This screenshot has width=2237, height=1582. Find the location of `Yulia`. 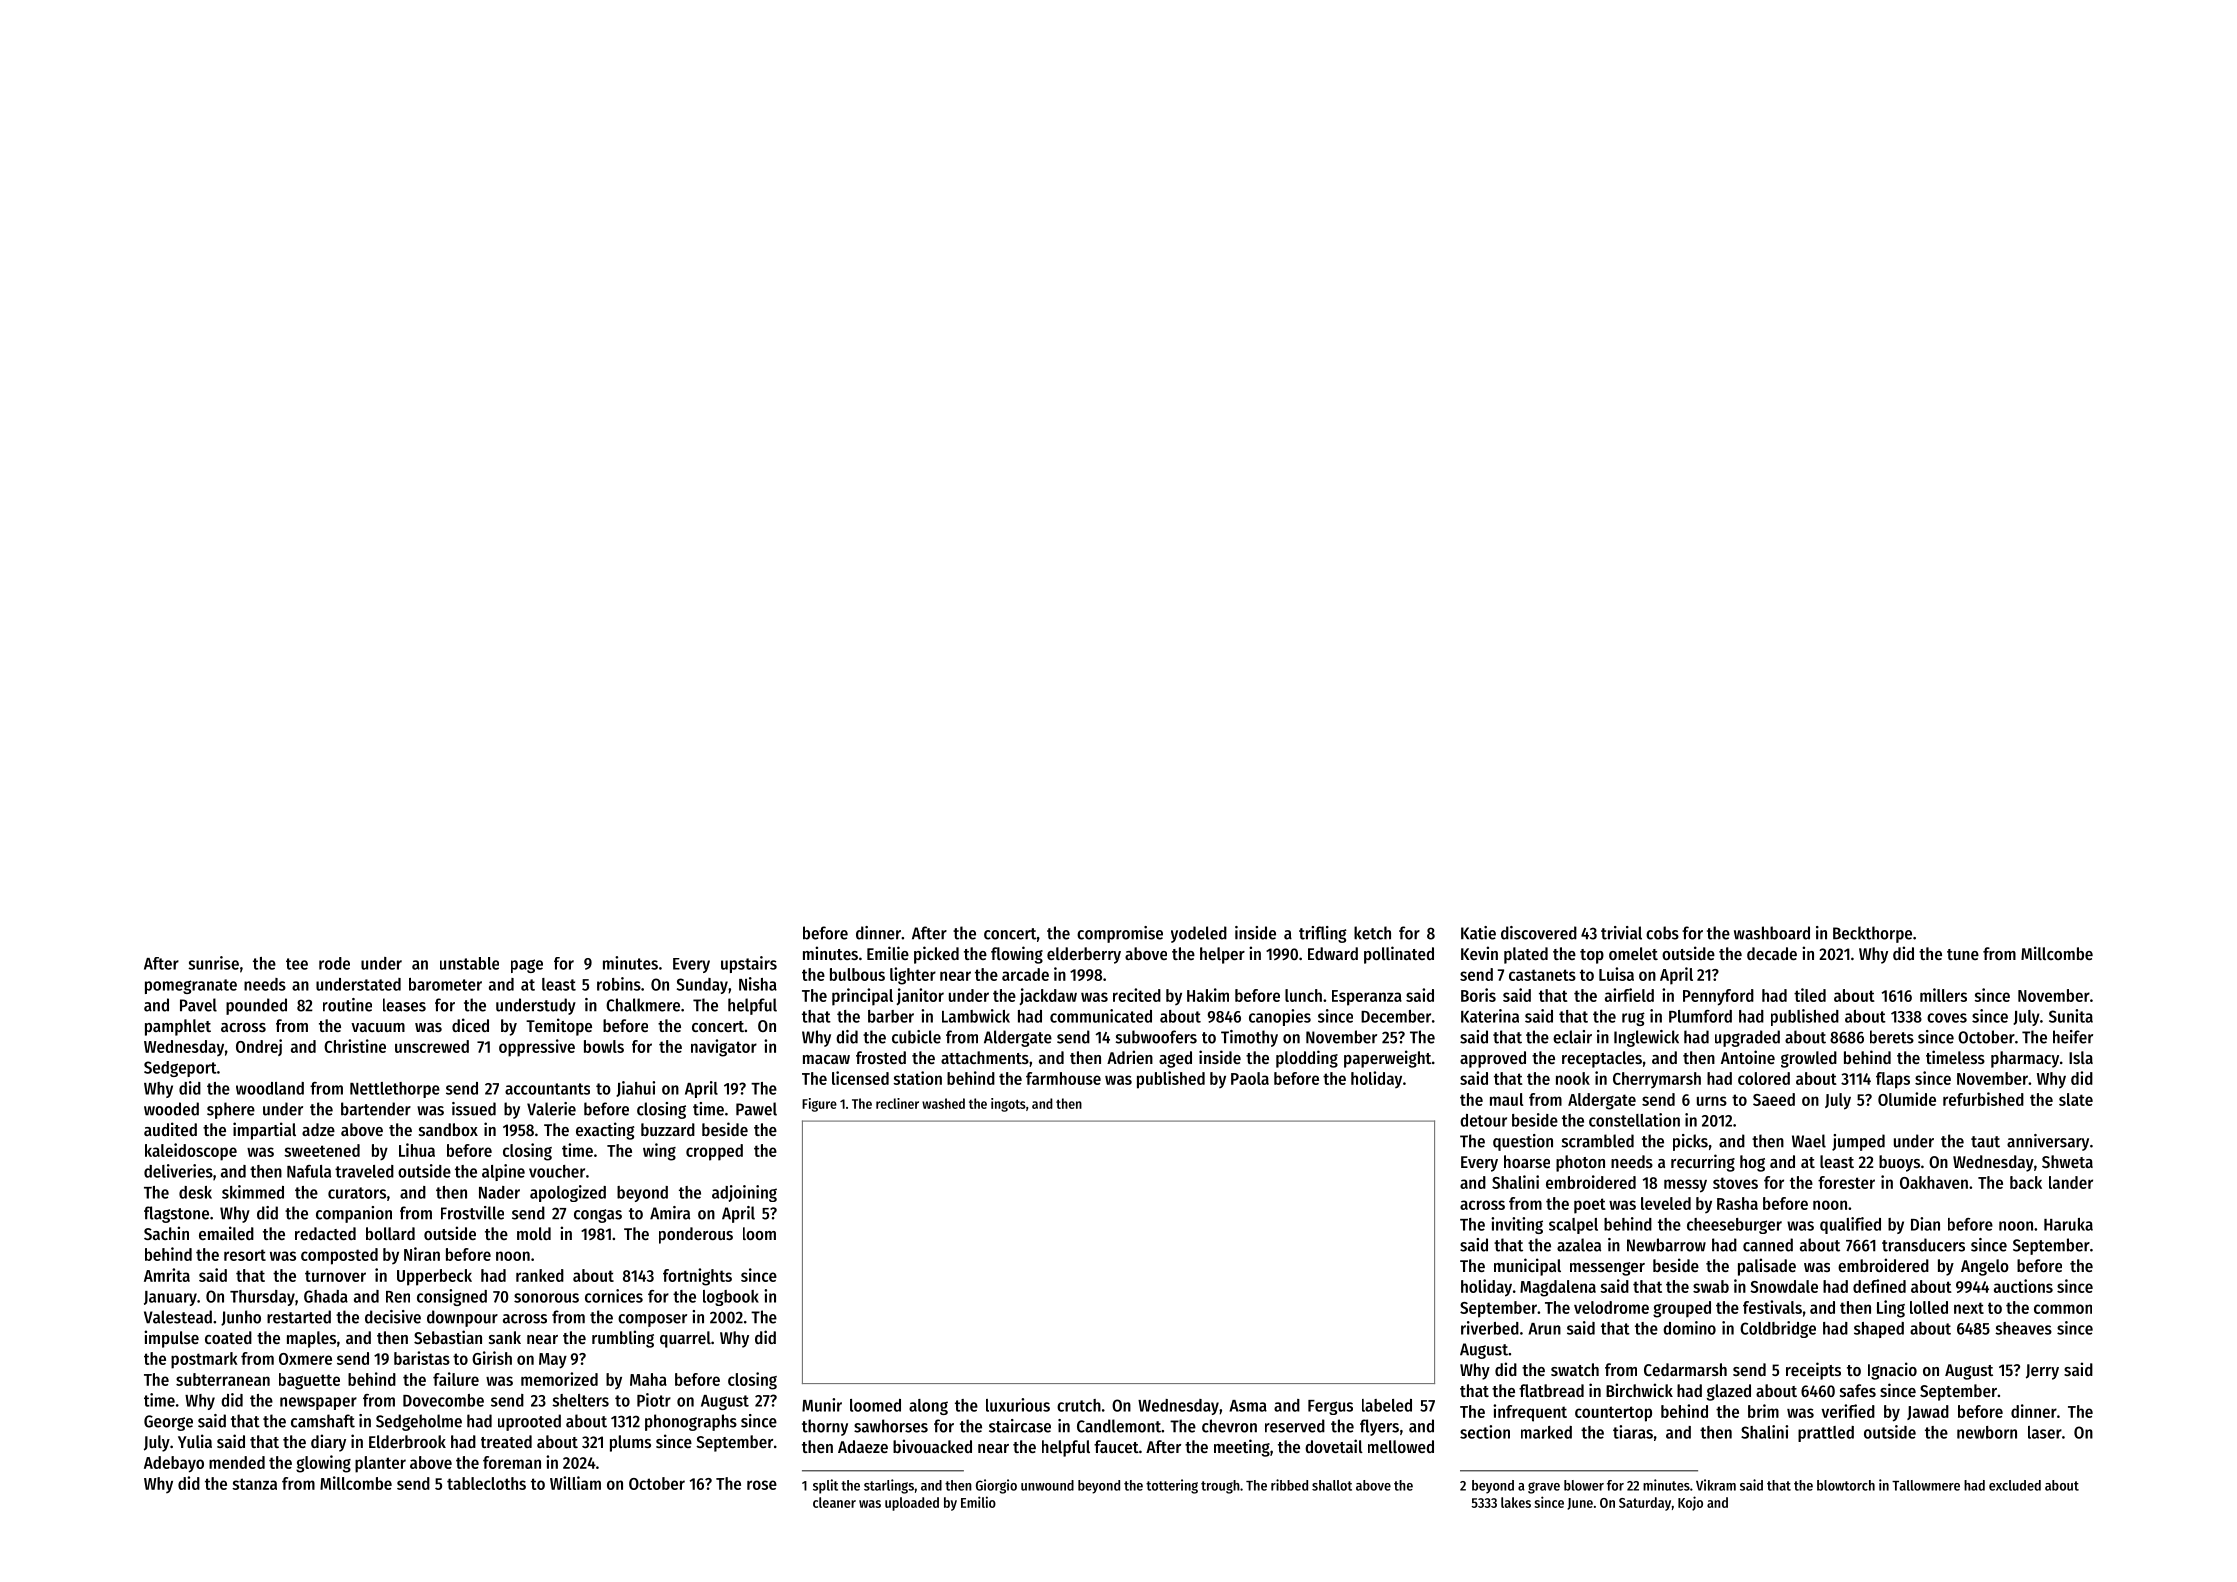

Yulia is located at coordinates (195, 1441).
